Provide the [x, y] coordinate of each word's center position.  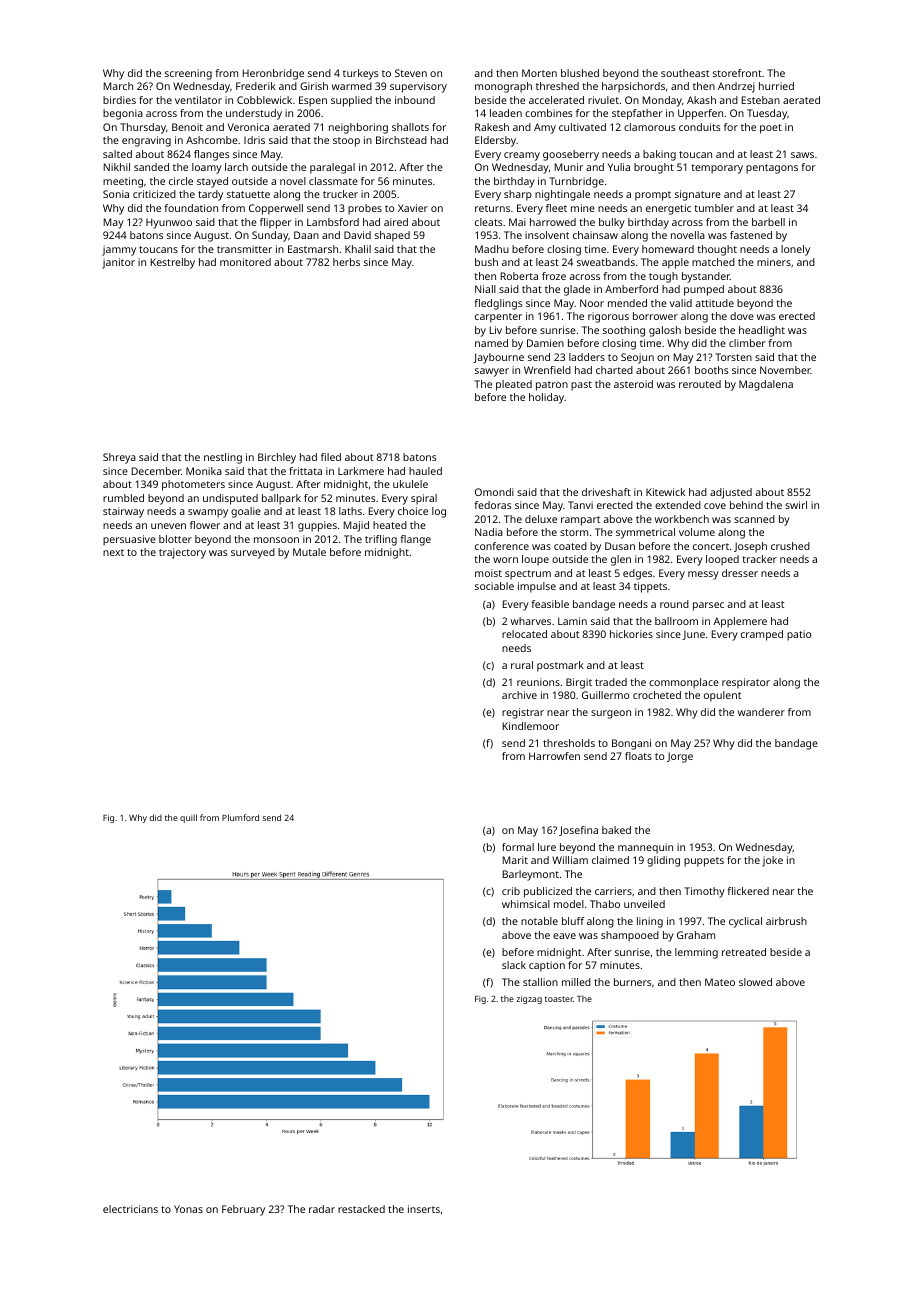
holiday [546, 398]
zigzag [529, 999]
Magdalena [766, 385]
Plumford [240, 817]
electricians [130, 1209]
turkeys [360, 74]
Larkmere [361, 471]
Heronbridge [273, 74]
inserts [424, 1209]
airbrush [786, 921]
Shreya [119, 458]
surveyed [253, 553]
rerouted [700, 384]
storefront [737, 73]
